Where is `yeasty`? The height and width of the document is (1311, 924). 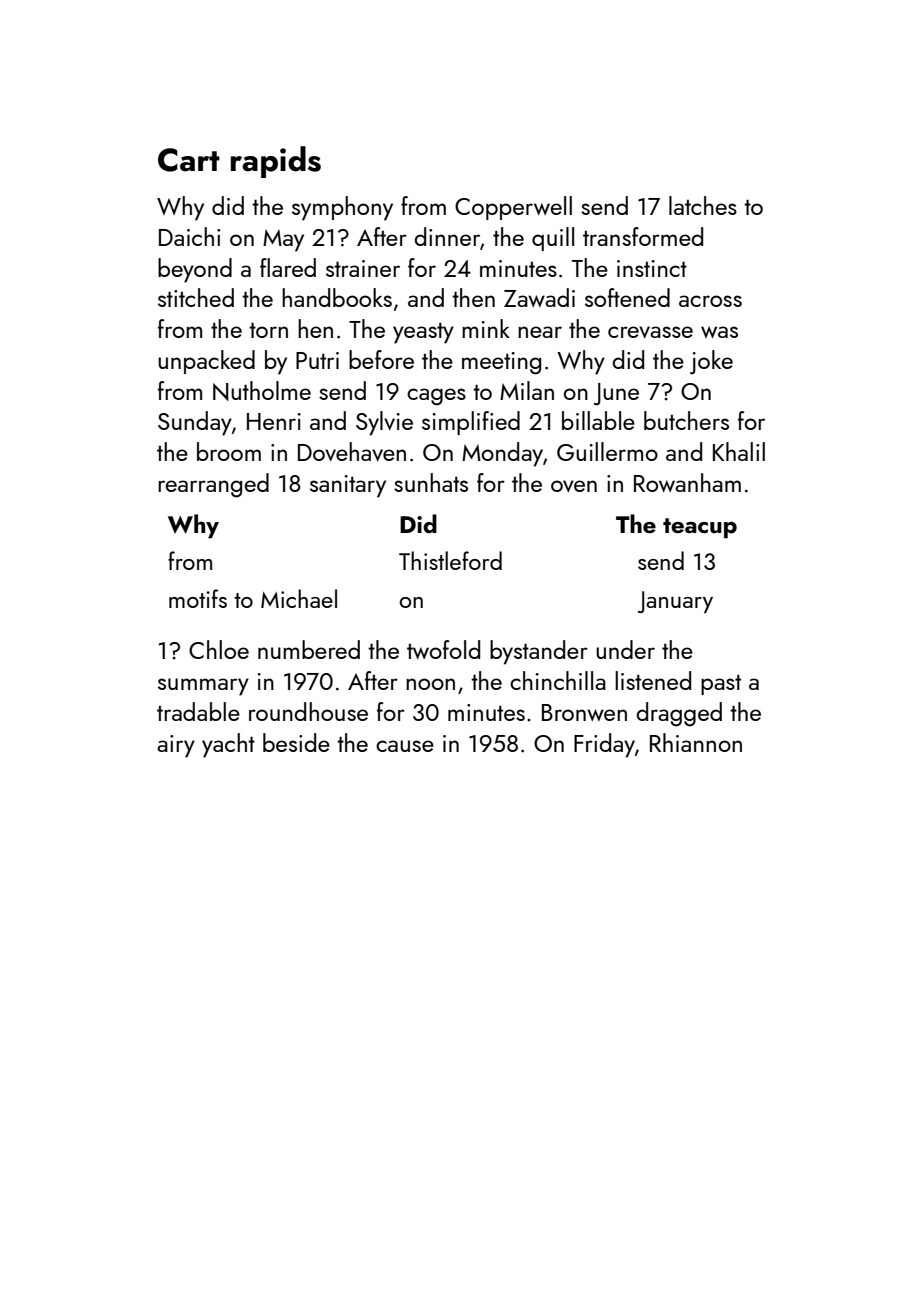 yeasty is located at coordinates (423, 333).
